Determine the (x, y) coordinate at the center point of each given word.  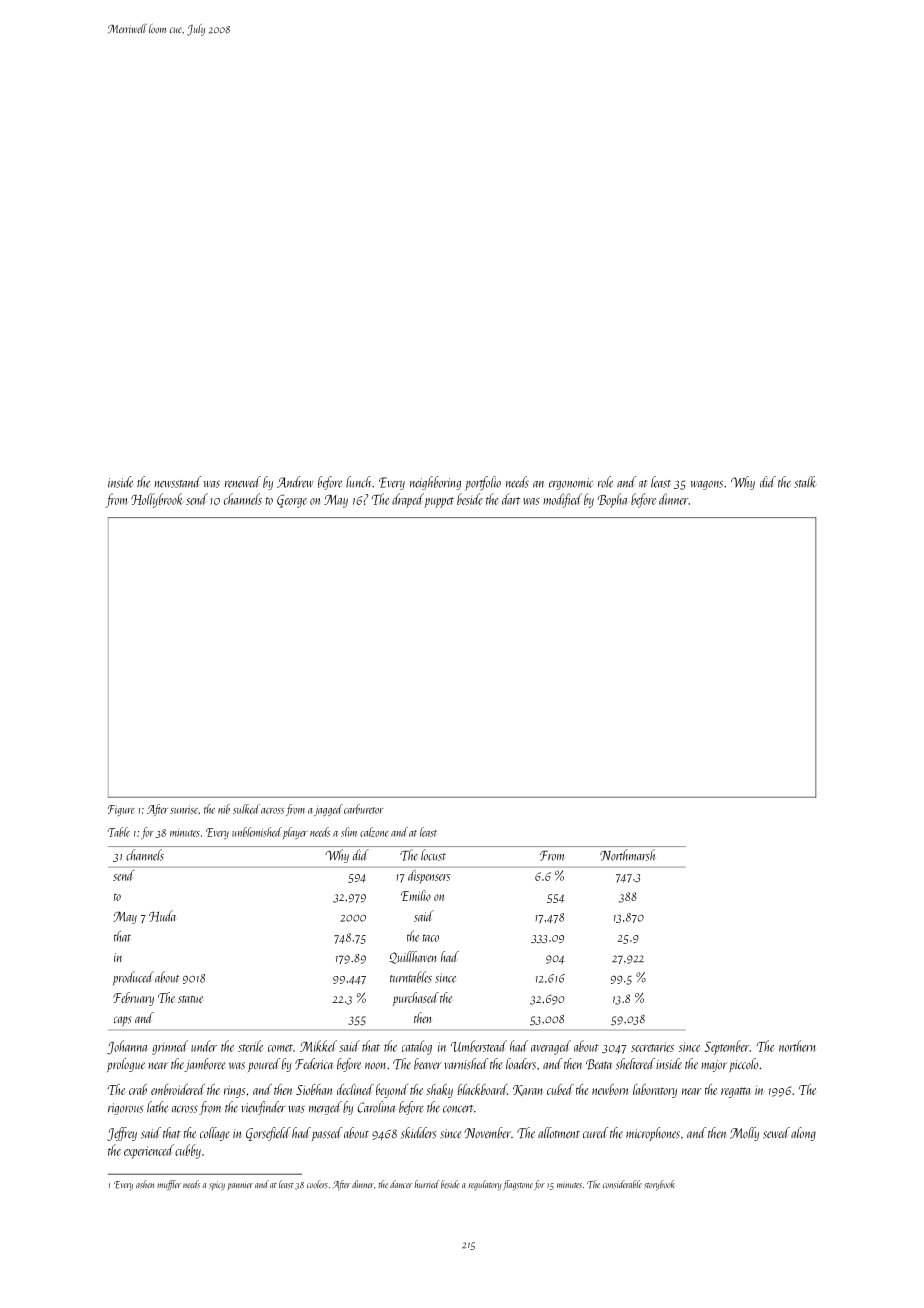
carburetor (363, 809)
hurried (427, 1184)
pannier (240, 1187)
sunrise (184, 809)
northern (797, 1046)
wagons (707, 485)
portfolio (483, 483)
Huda (162, 916)
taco (431, 938)
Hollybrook (157, 500)
